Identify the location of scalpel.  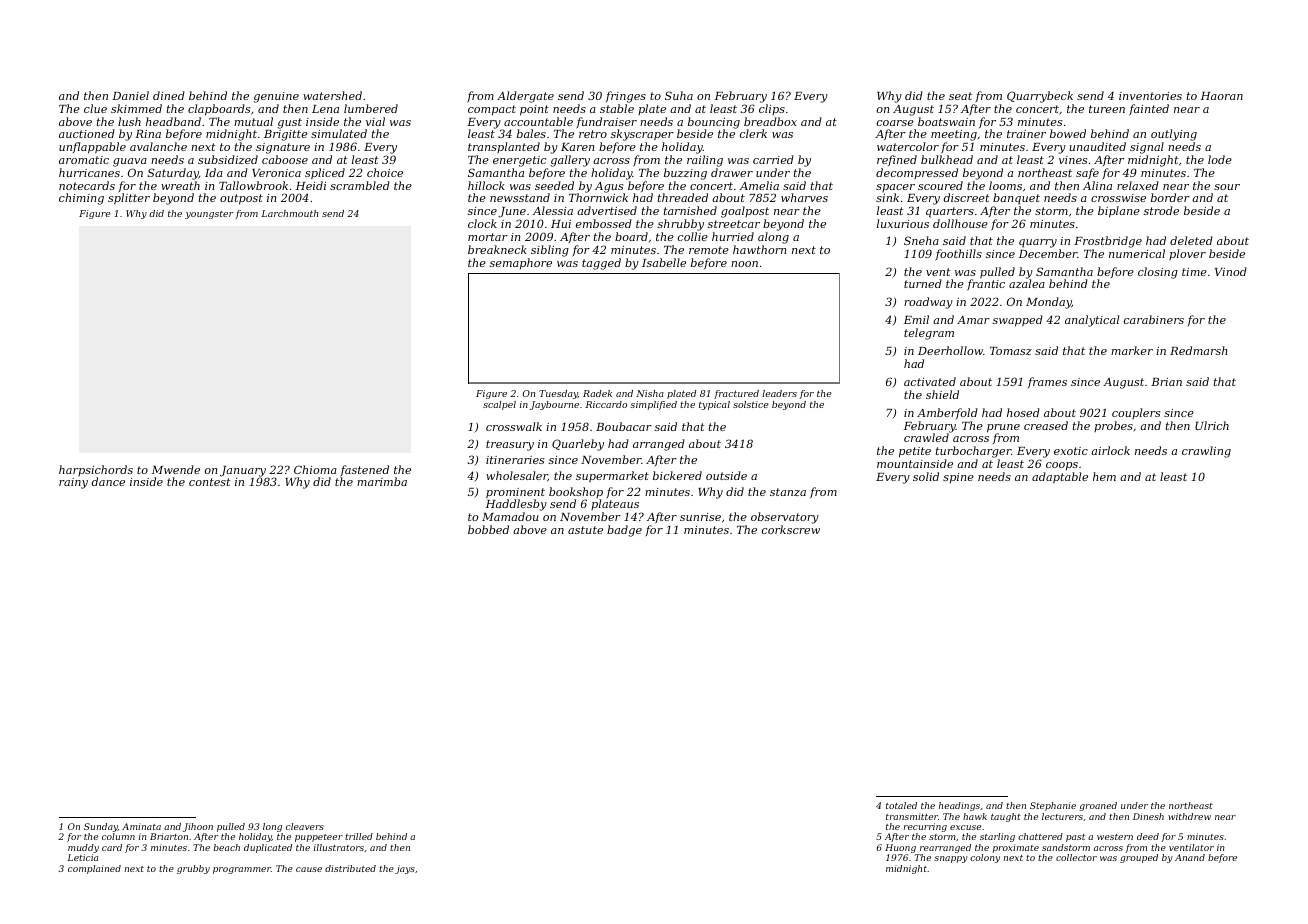
(499, 405).
